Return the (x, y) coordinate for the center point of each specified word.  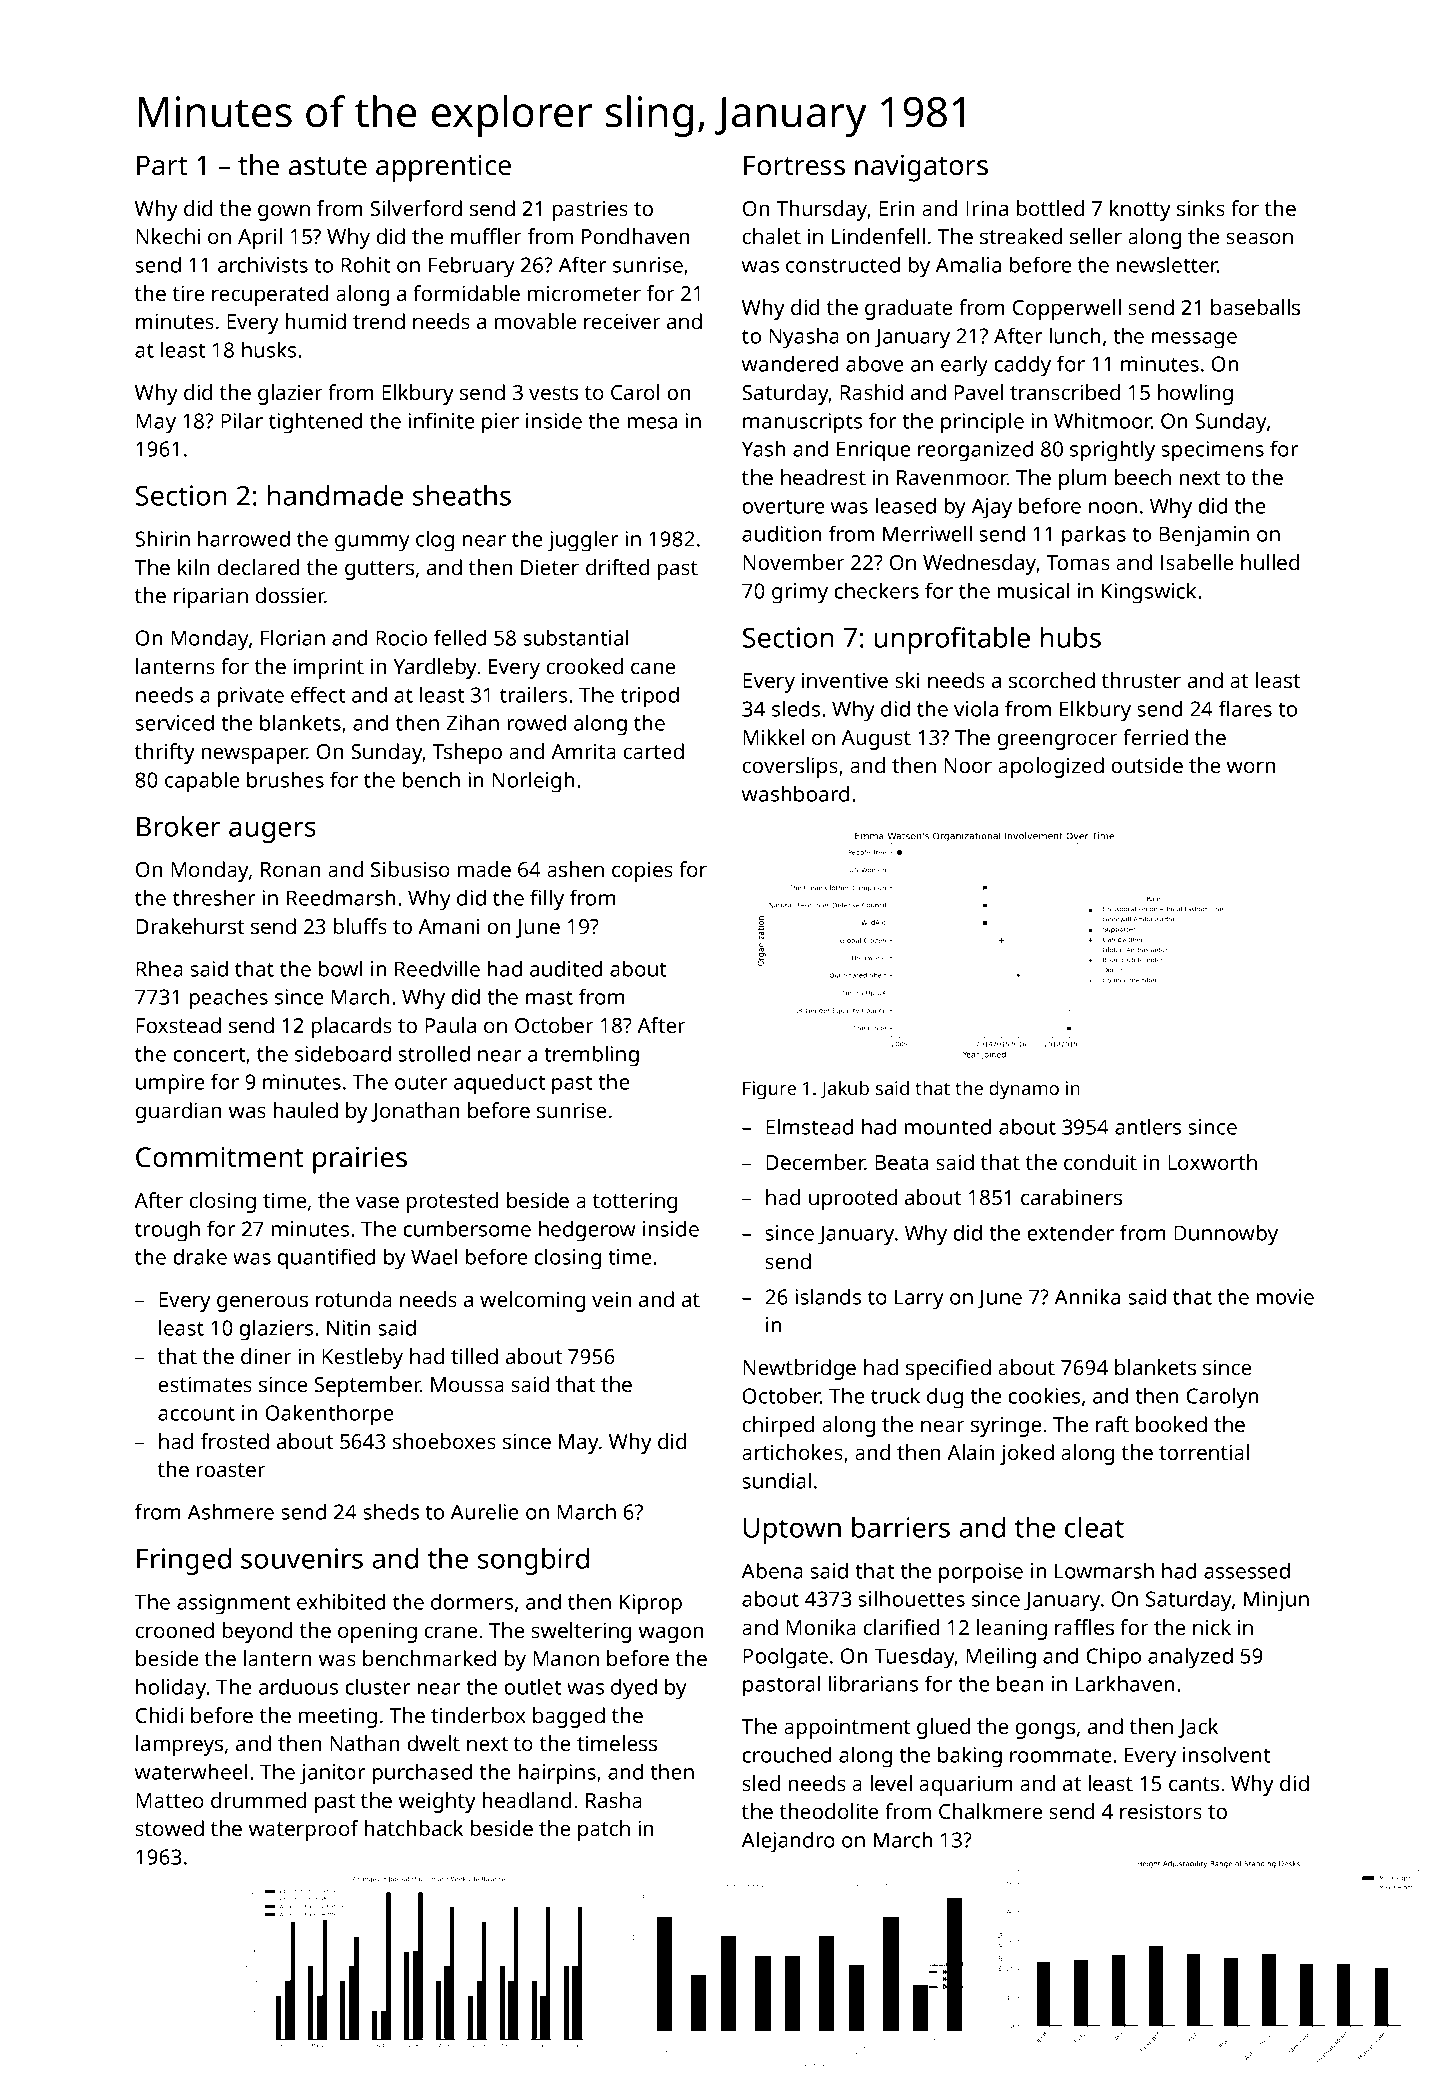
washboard (795, 793)
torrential (1204, 1452)
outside (1147, 765)
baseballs (1255, 307)
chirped (778, 1426)
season (1259, 238)
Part (162, 165)
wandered (790, 363)
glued (943, 1728)
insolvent (1226, 1754)
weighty (437, 1802)
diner (266, 1356)
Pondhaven (635, 236)
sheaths (462, 495)
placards (352, 1027)
